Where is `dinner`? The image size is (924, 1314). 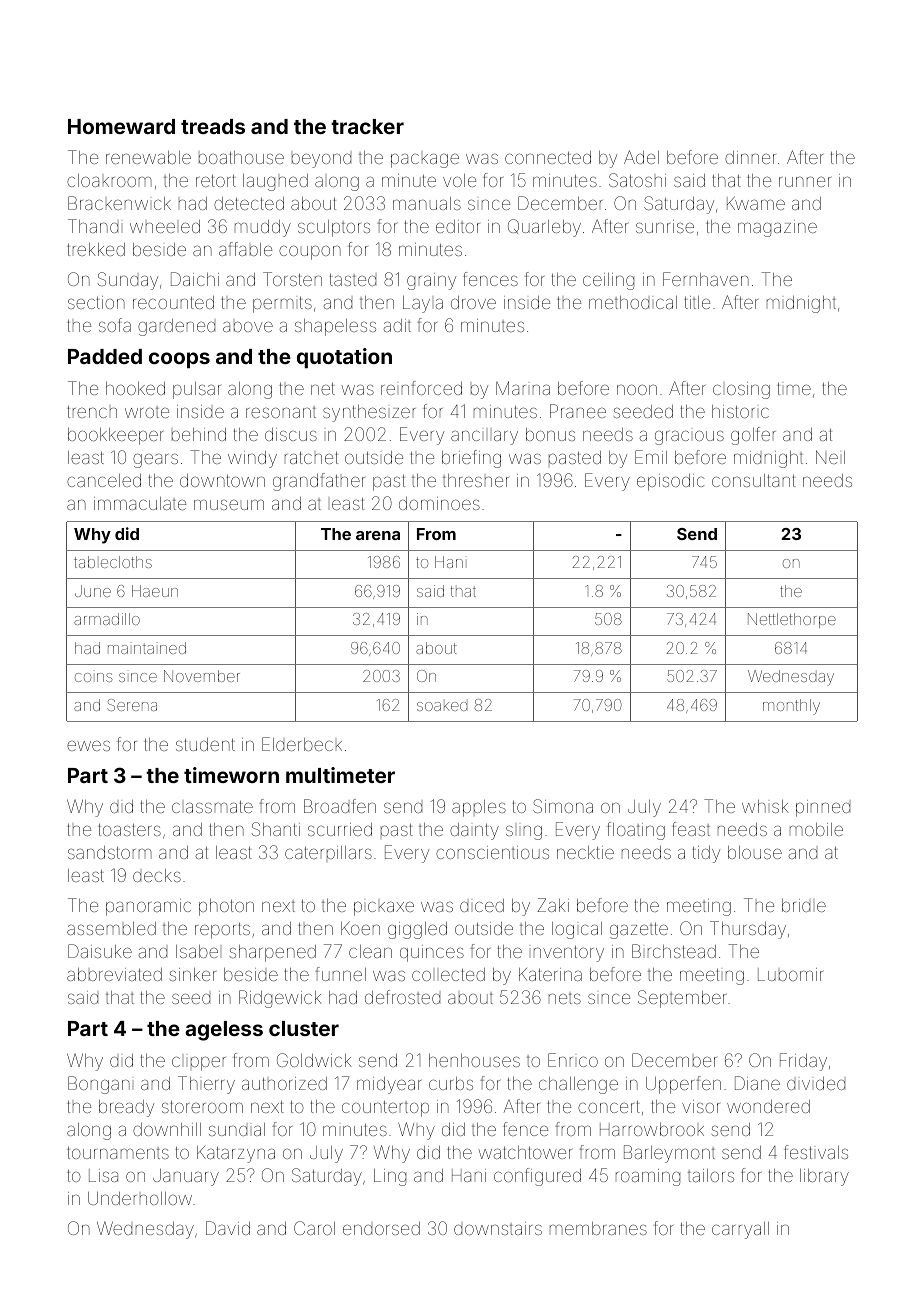 dinner is located at coordinates (750, 157).
